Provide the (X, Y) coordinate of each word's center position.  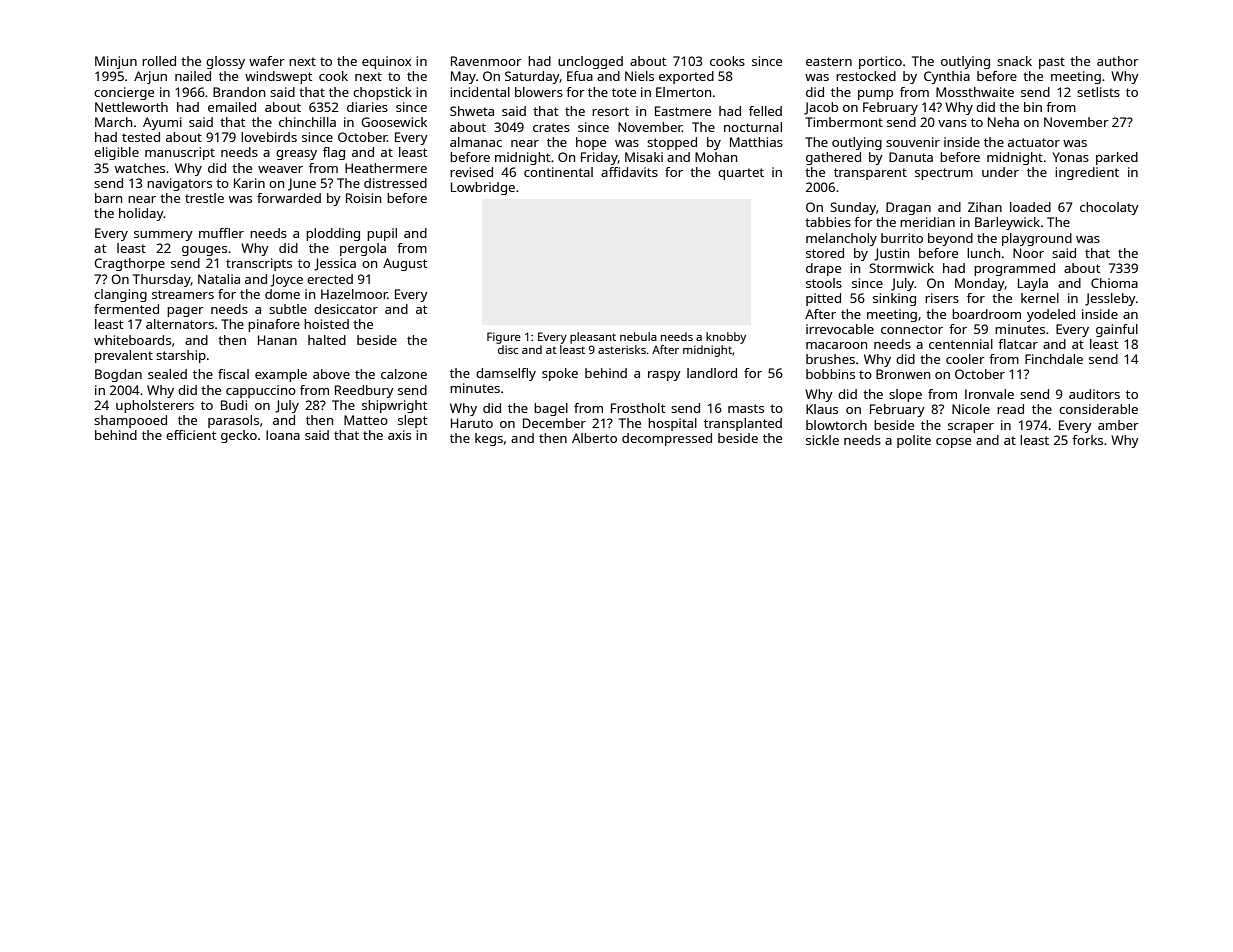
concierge (124, 93)
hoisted (326, 324)
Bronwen (903, 374)
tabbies (828, 222)
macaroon (836, 345)
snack (1014, 61)
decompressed (667, 439)
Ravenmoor (486, 61)
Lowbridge (483, 188)
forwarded (289, 198)
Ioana (283, 435)
